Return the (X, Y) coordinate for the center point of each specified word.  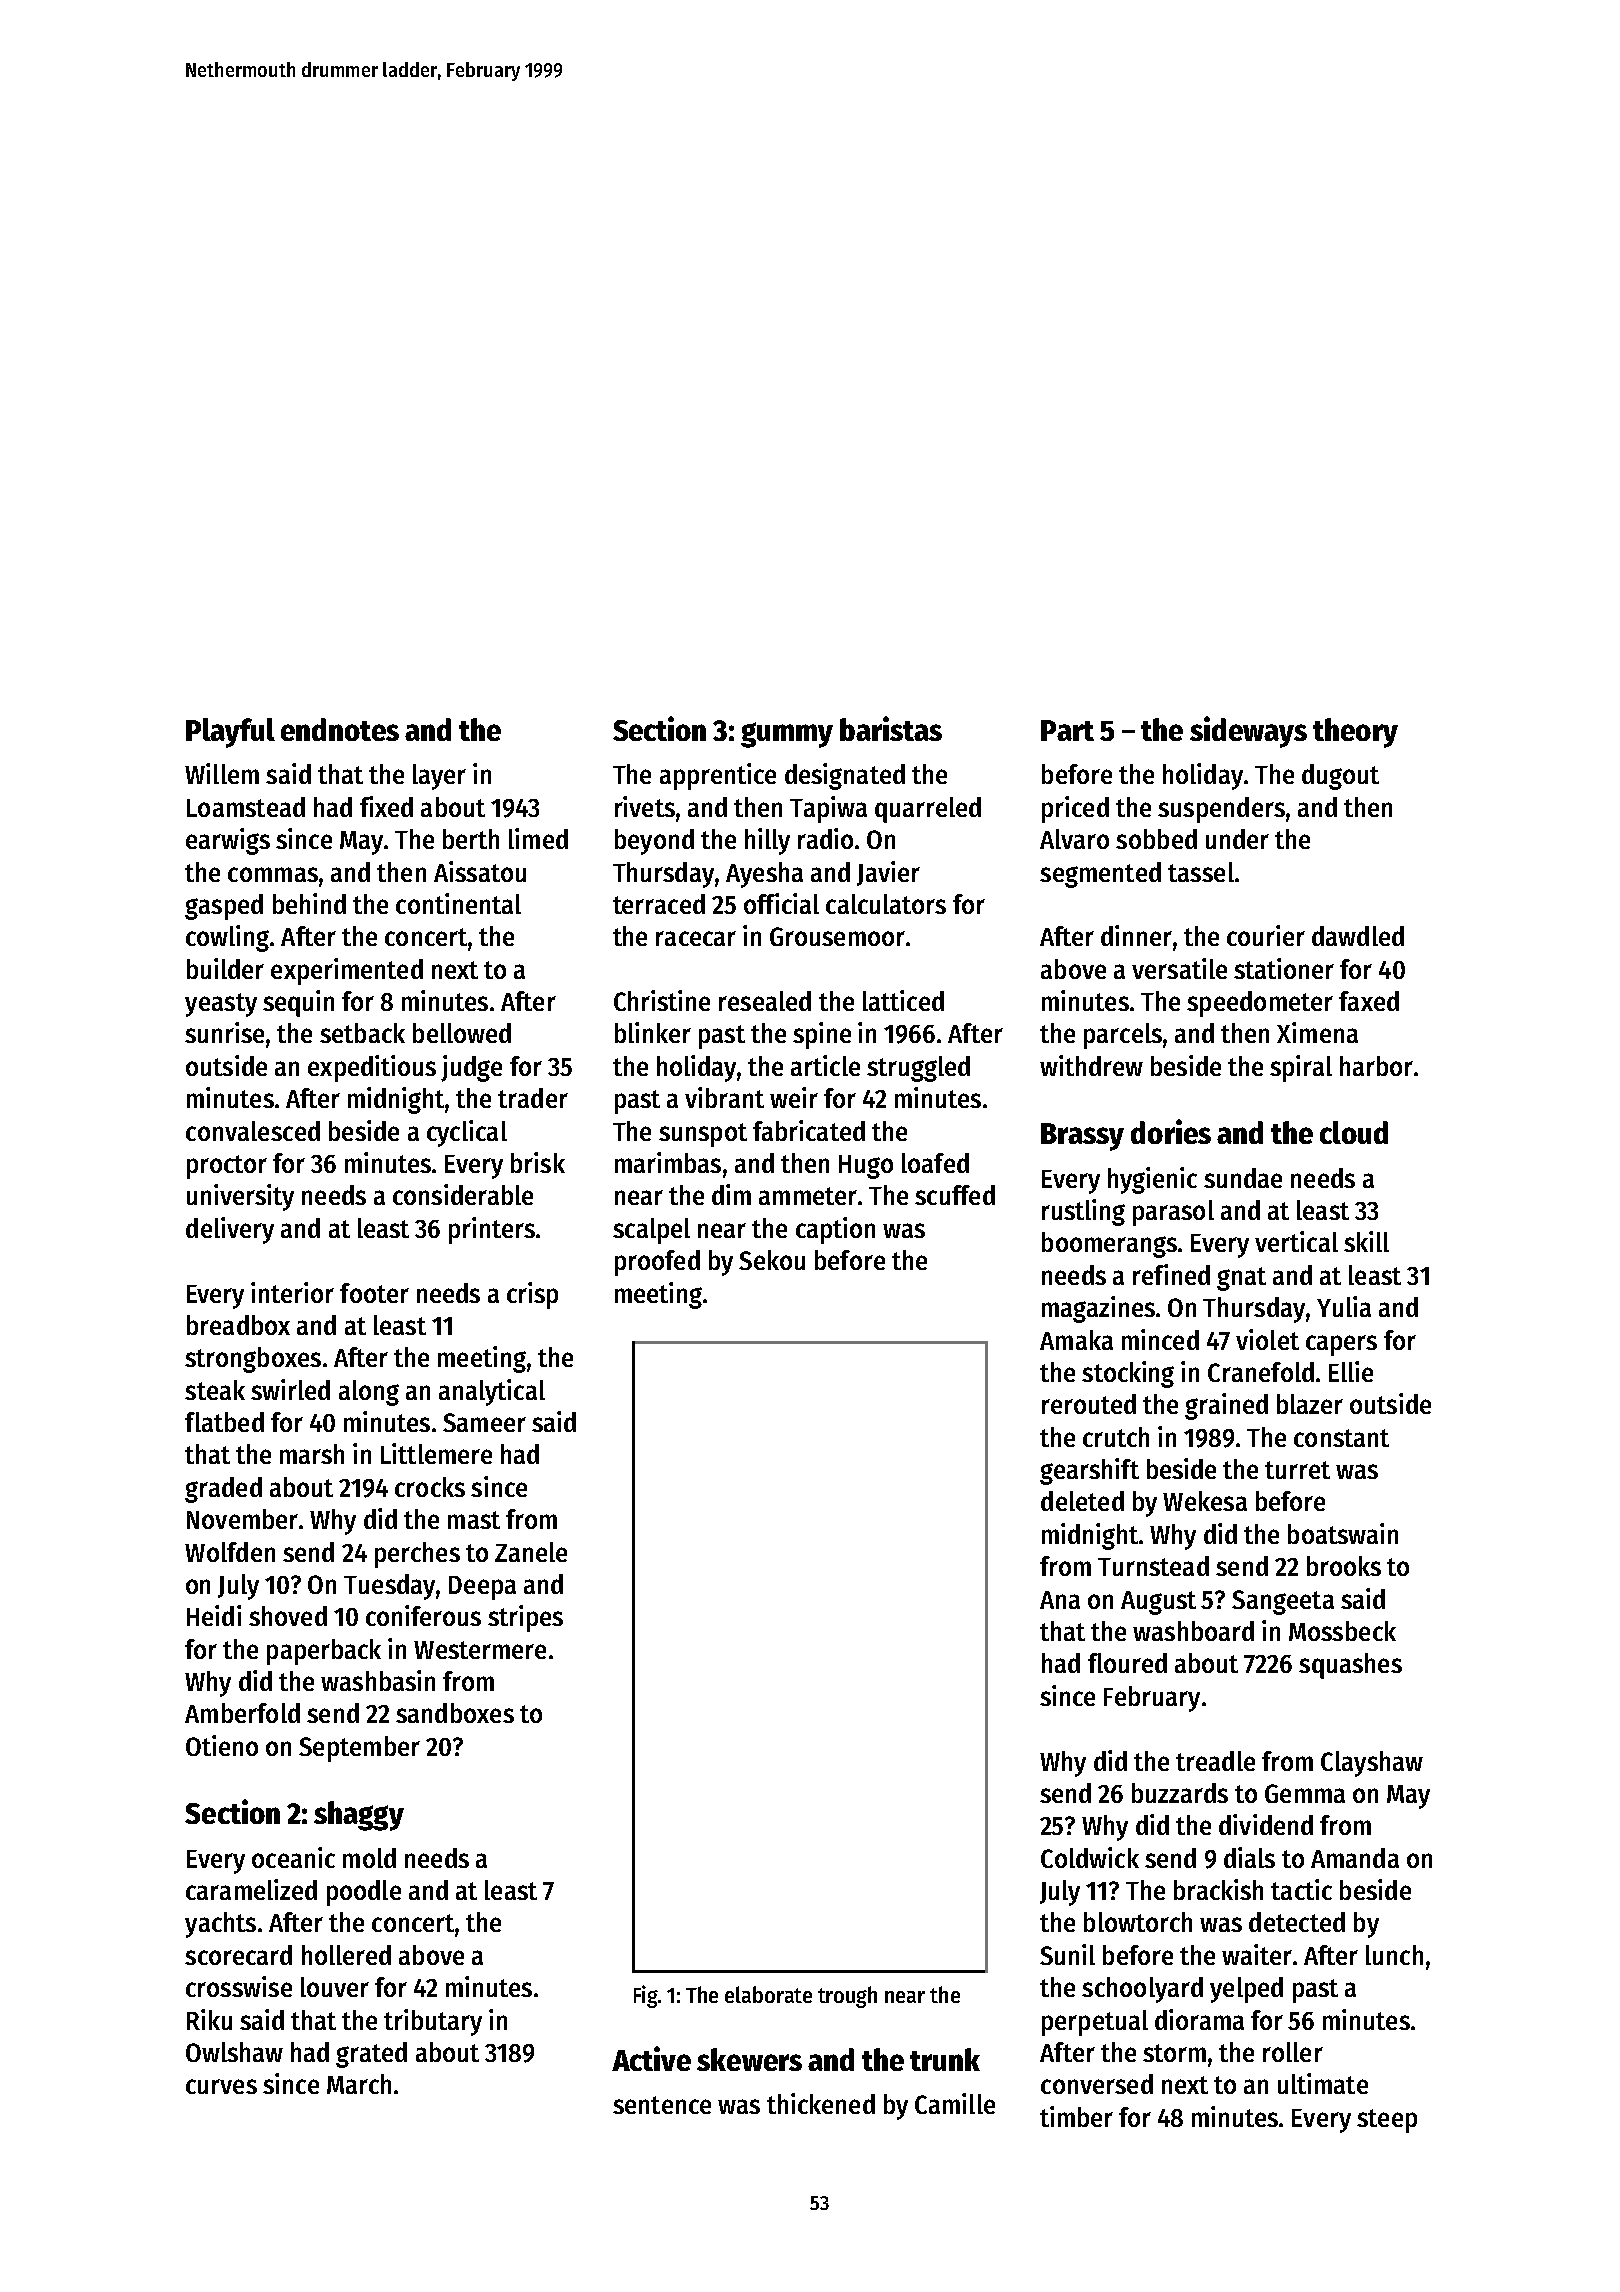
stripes (525, 1618)
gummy (787, 735)
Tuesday (389, 1587)
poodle (364, 1893)
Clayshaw (1372, 1764)
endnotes (340, 729)
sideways (1248, 732)
